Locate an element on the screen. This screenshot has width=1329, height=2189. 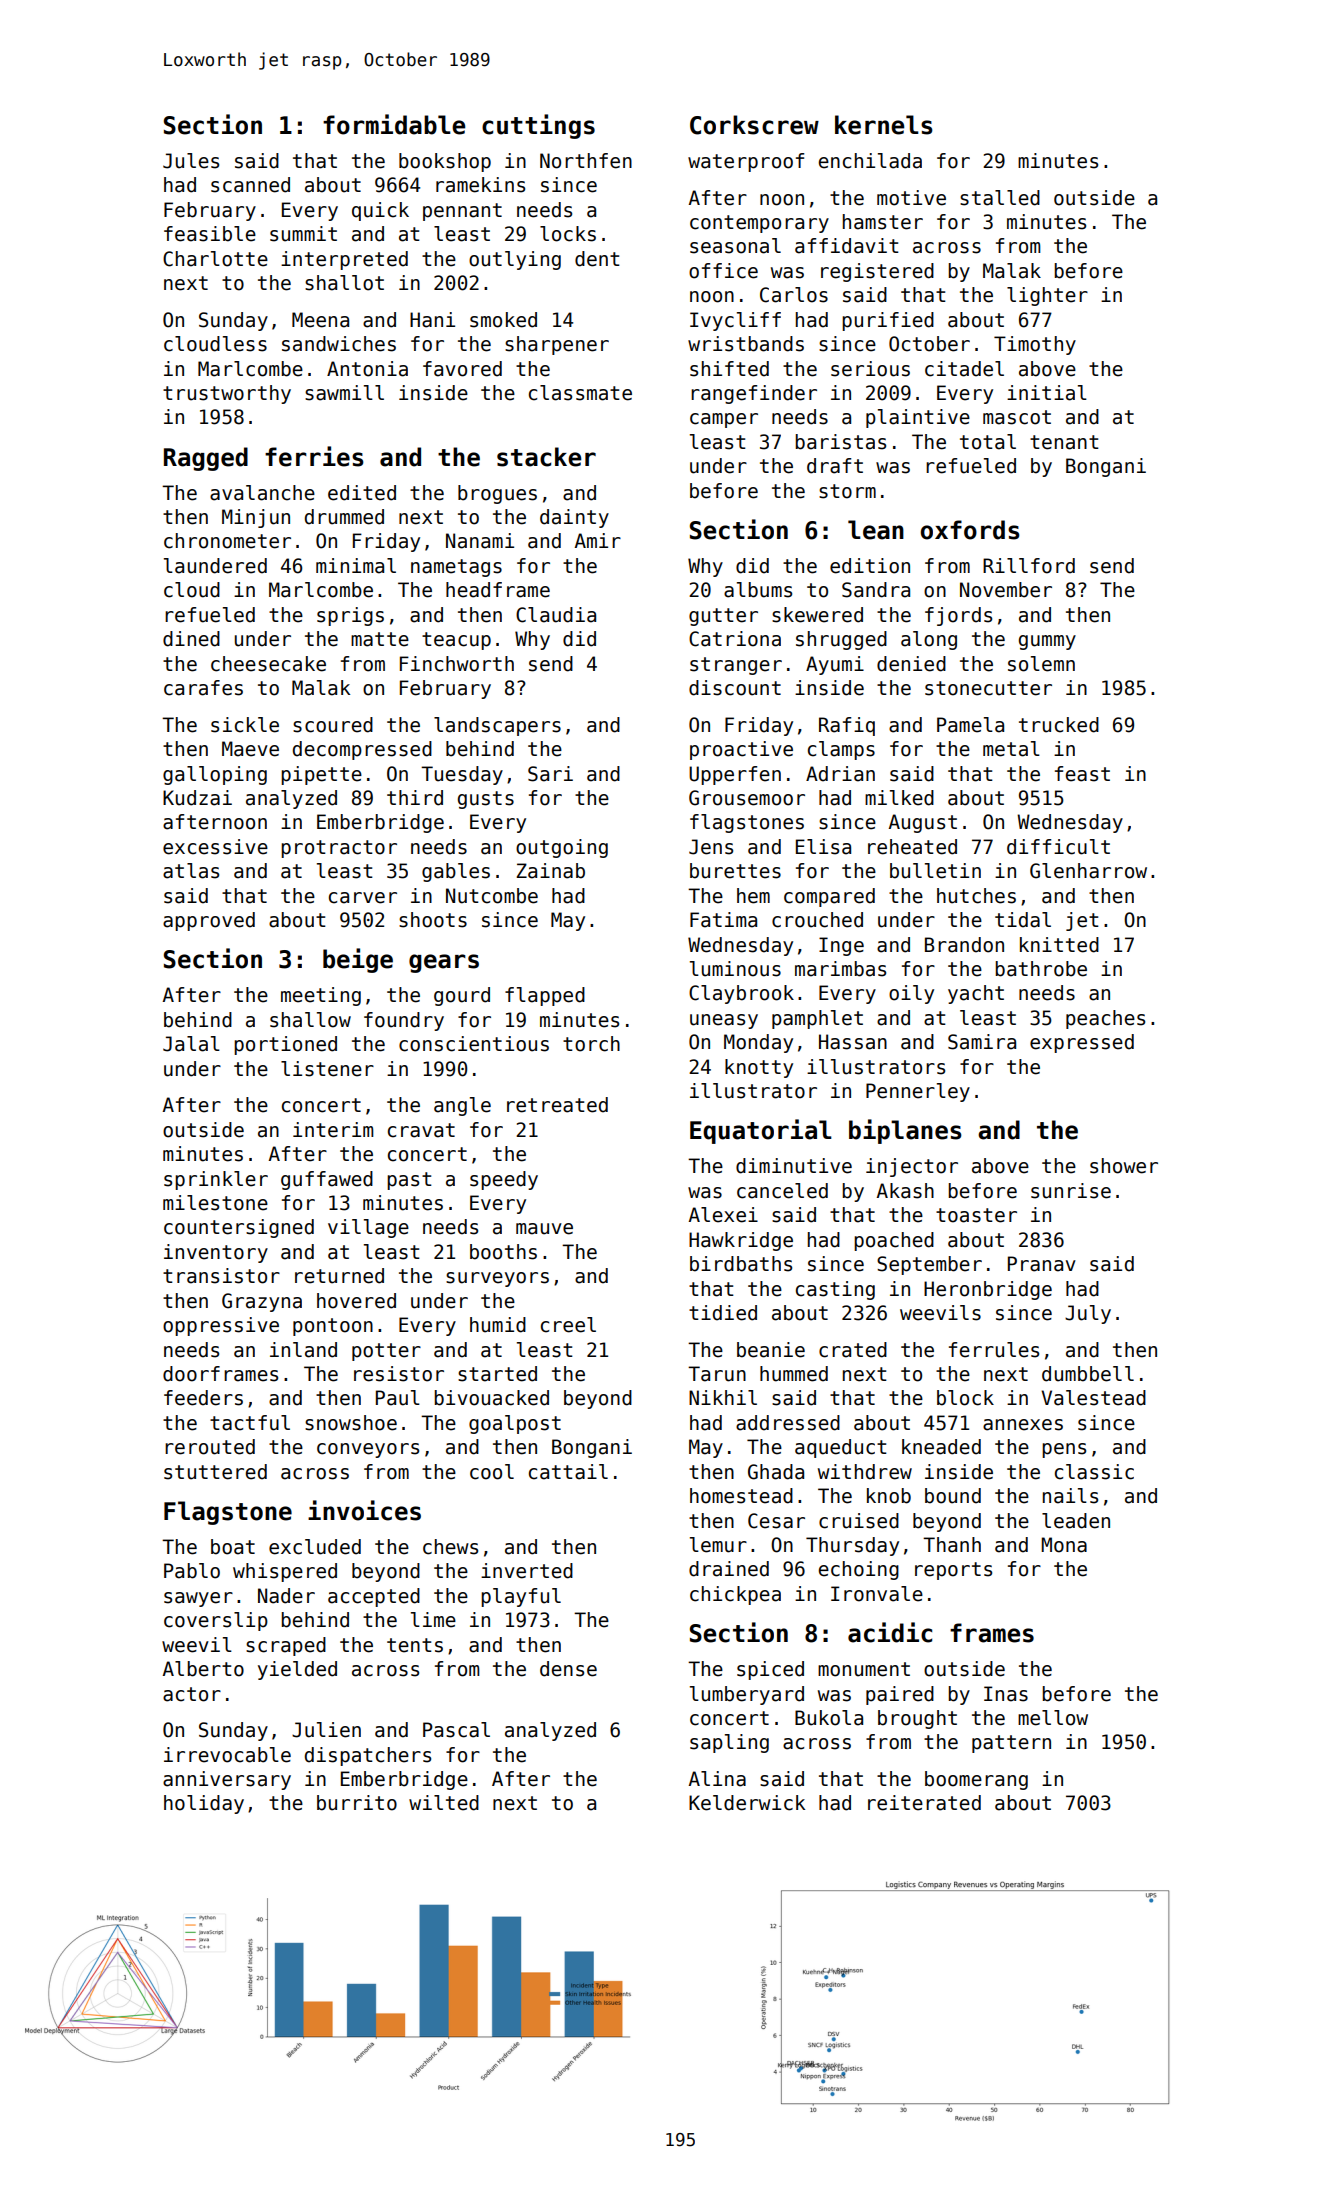
meeting is located at coordinates (321, 996).
